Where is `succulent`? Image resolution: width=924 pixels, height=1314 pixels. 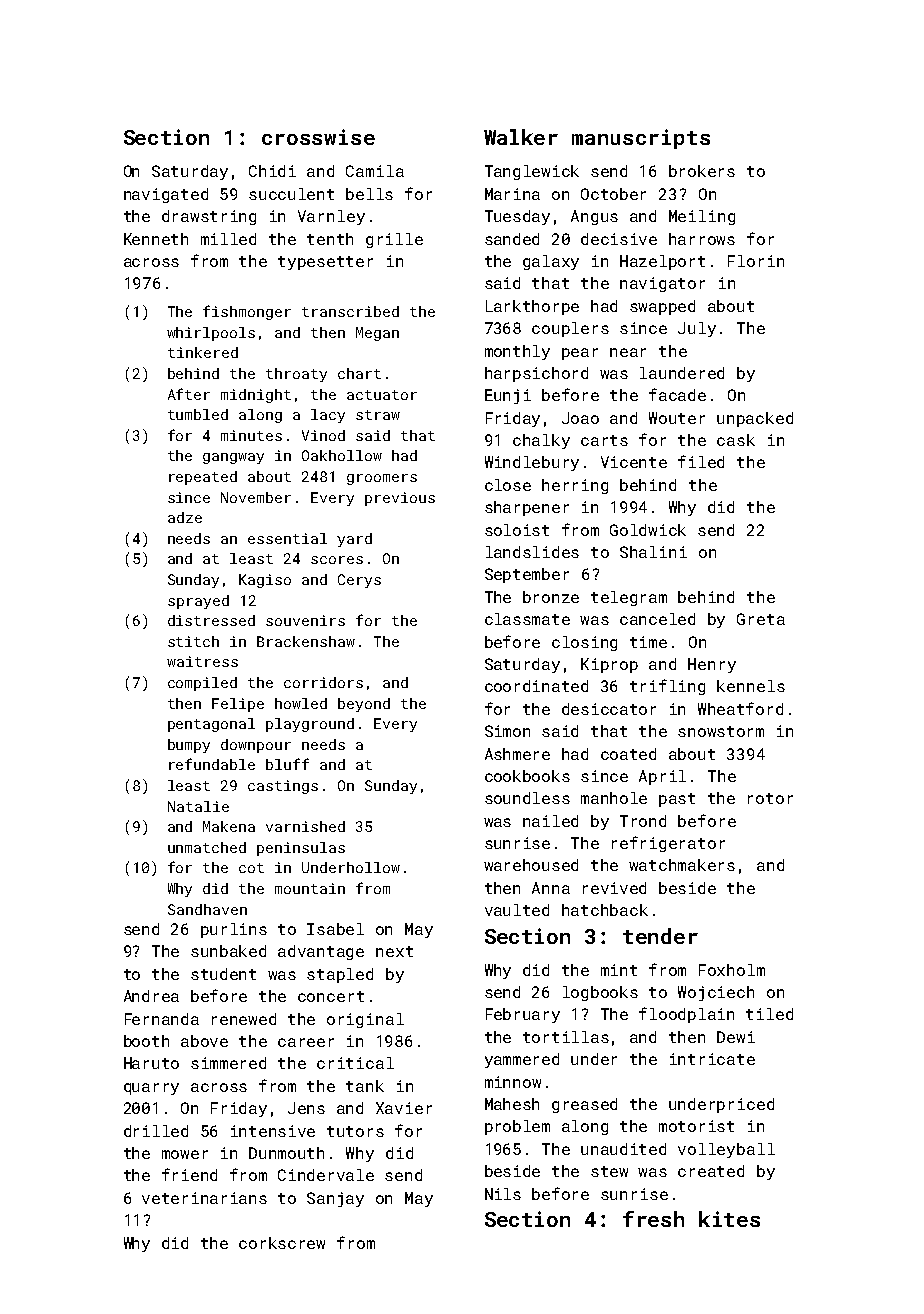
succulent is located at coordinates (291, 194).
